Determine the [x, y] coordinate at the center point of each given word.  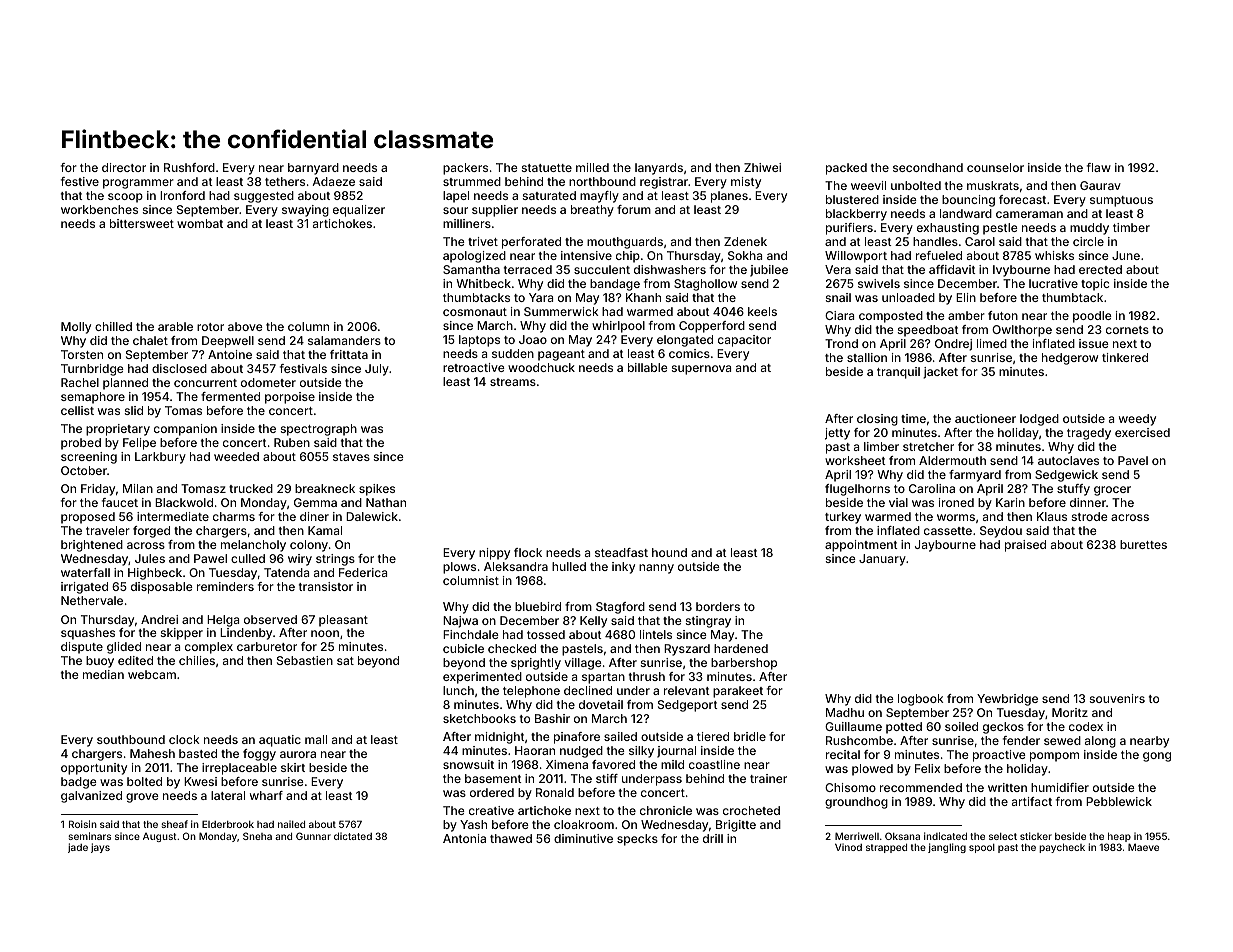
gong [1157, 757]
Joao [533, 339]
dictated [353, 836]
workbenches [99, 209]
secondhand [928, 167]
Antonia [464, 838]
